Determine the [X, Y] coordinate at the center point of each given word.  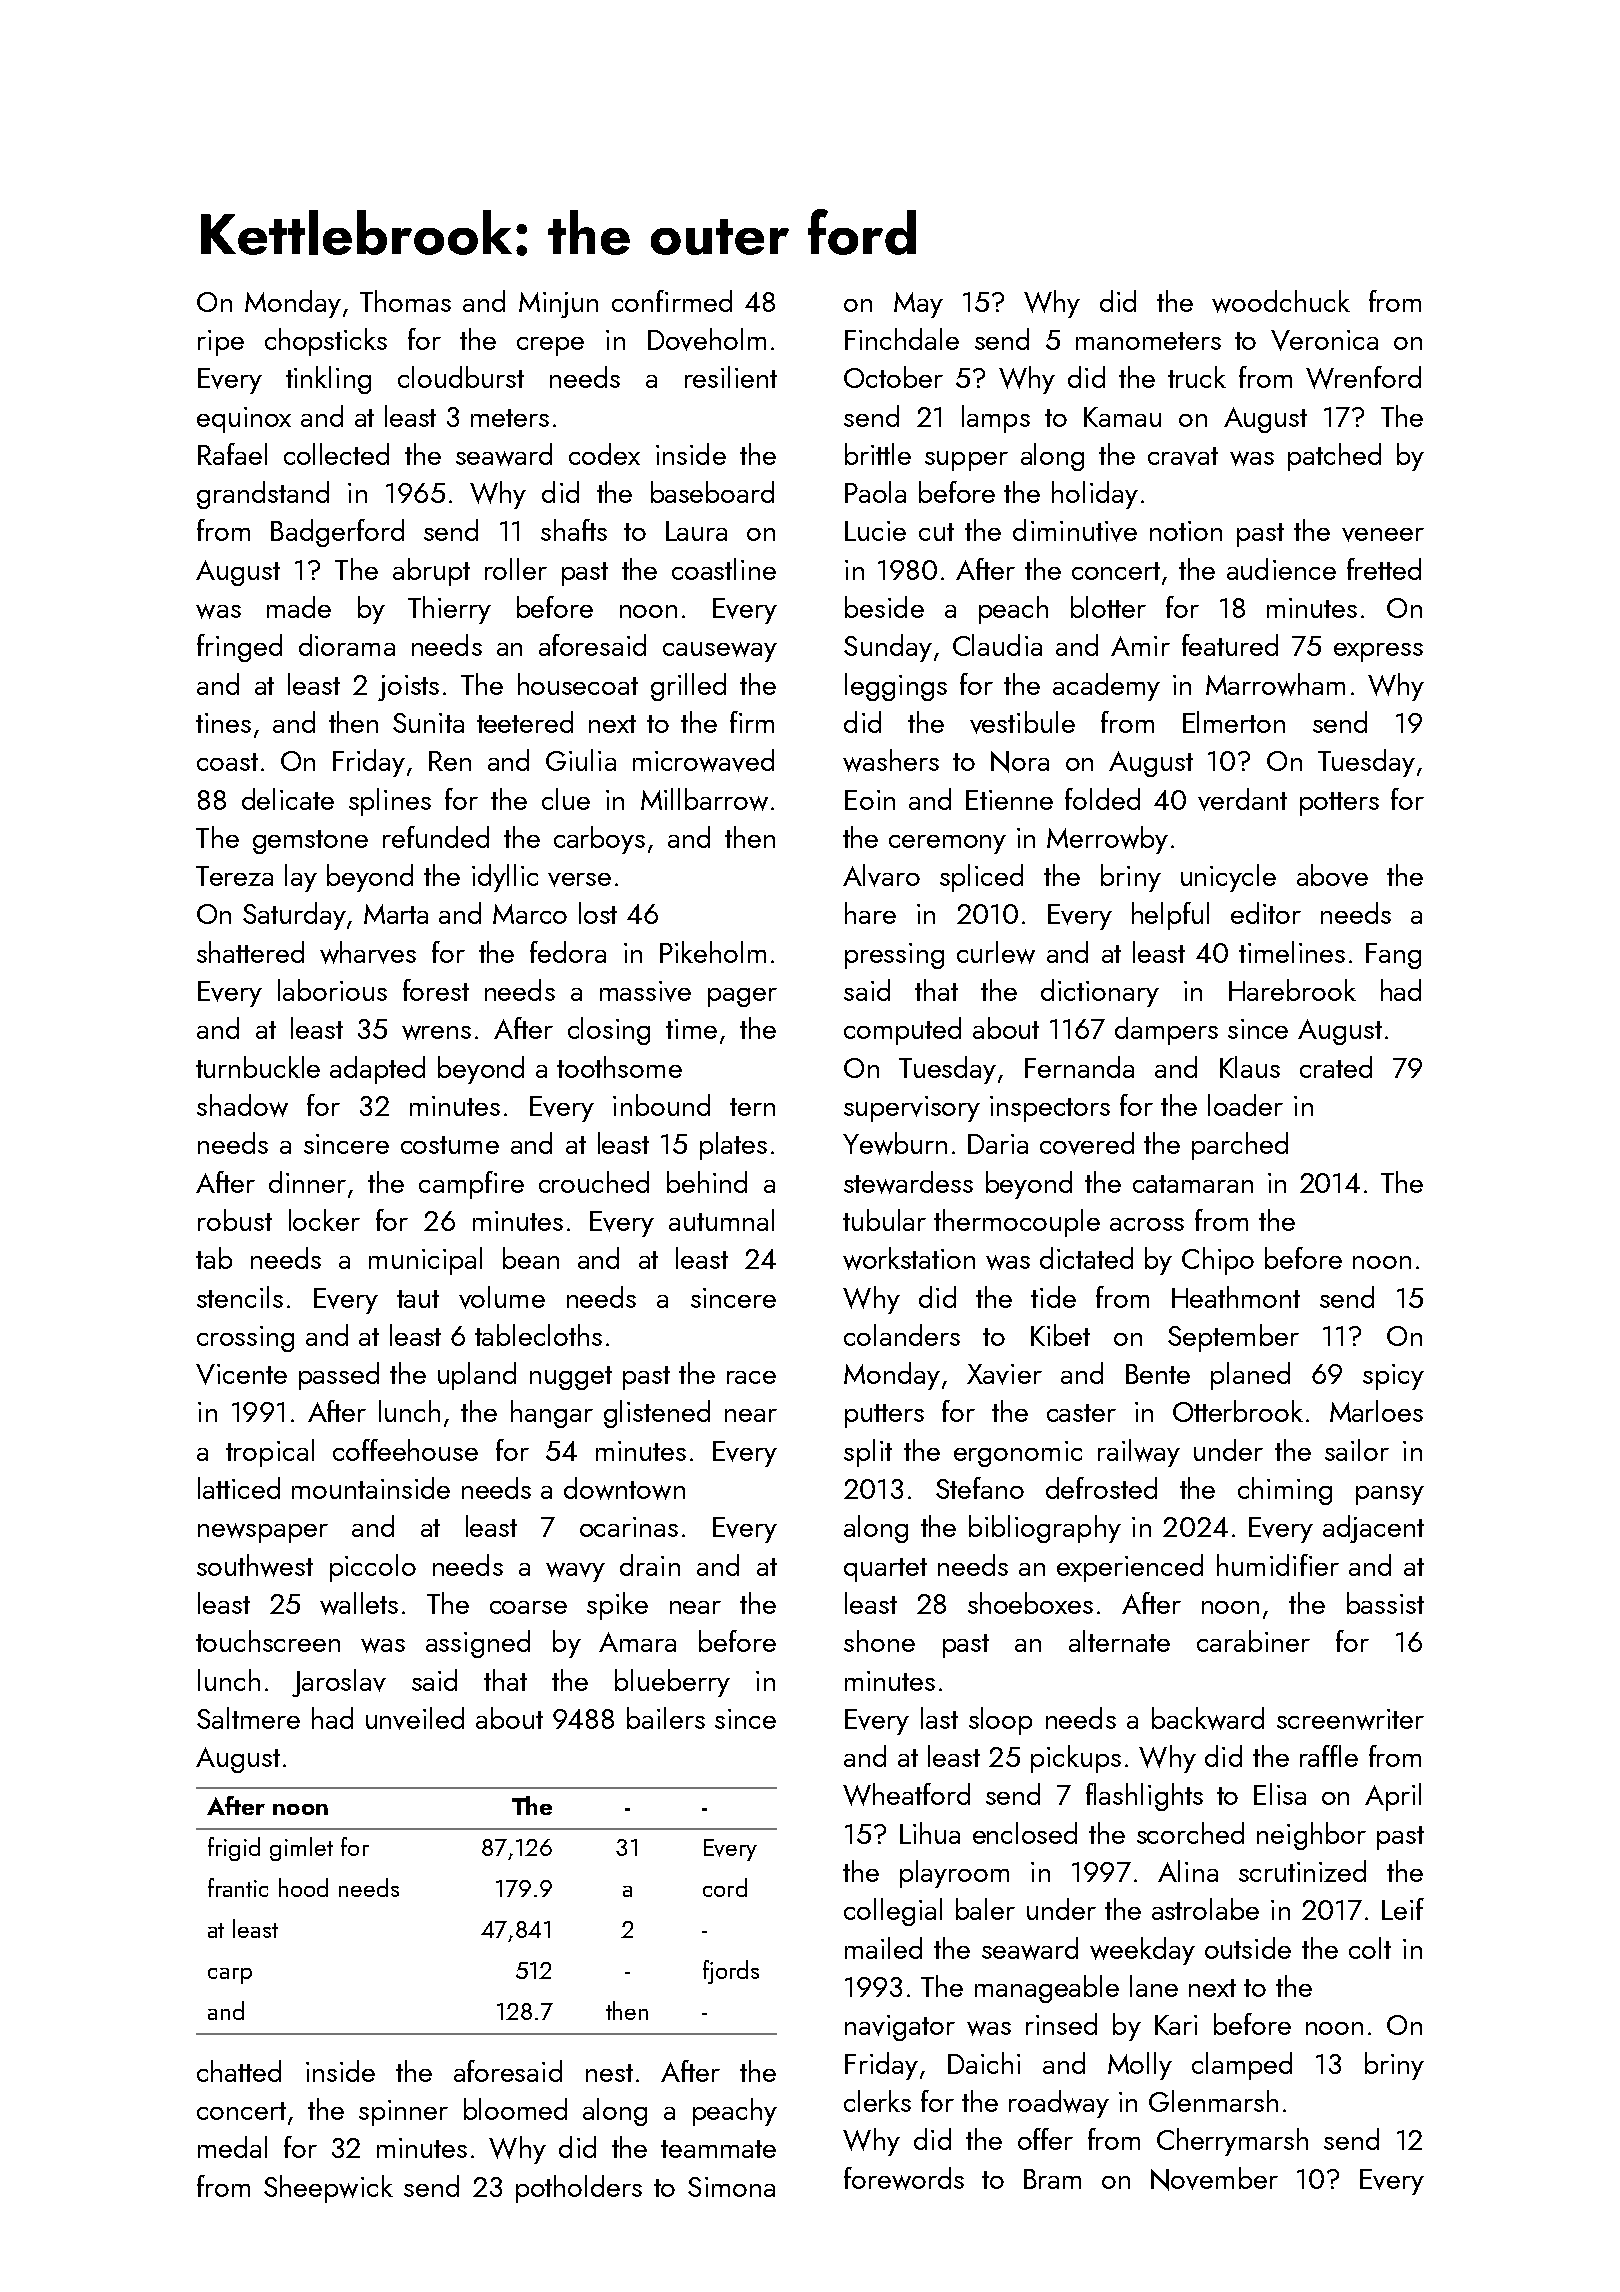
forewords [904, 2178]
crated [1336, 1067]
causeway [720, 652]
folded [1102, 799]
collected [336, 454]
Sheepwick [328, 2189]
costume [450, 1145]
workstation [909, 1258]
